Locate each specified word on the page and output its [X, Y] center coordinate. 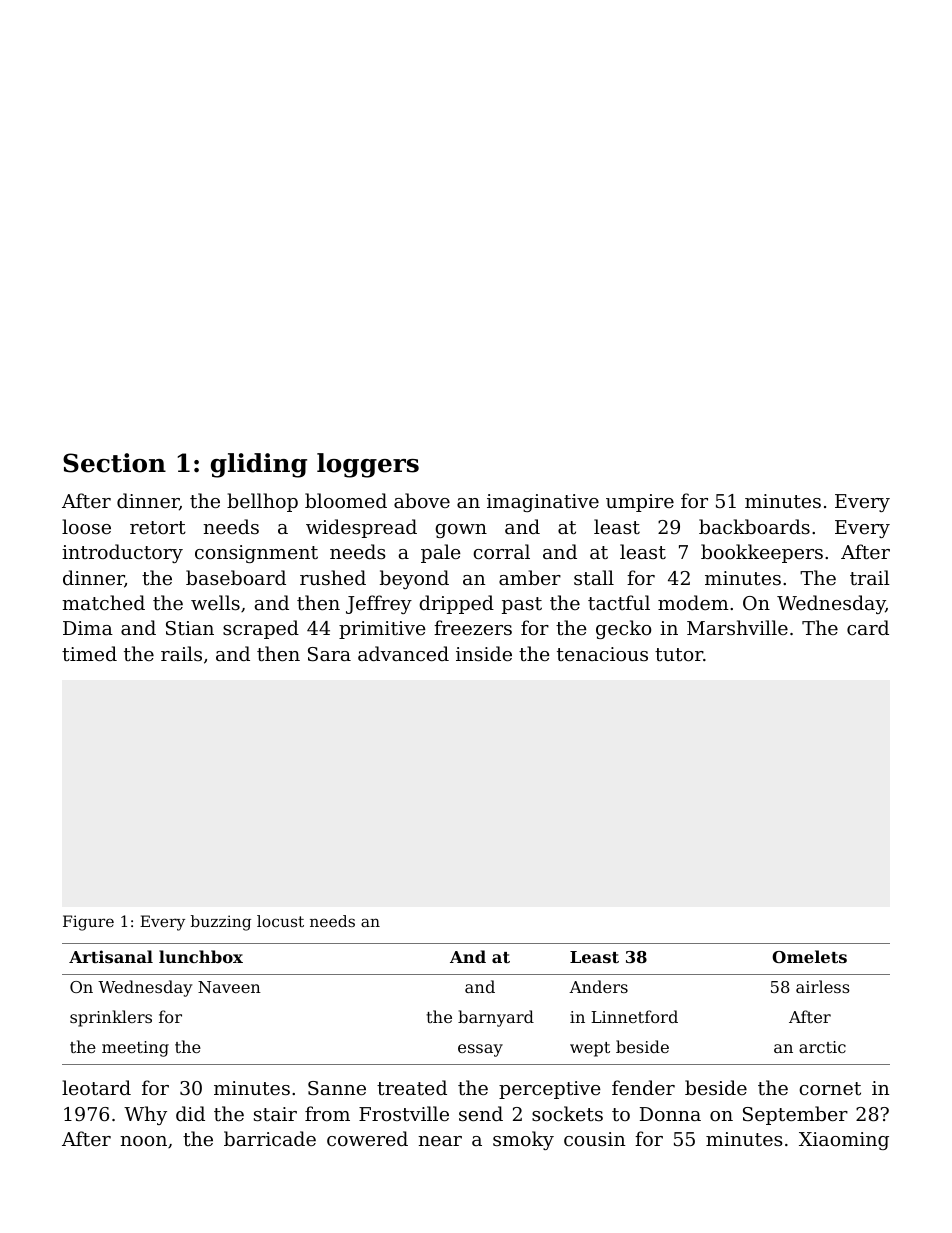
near [440, 1141]
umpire [640, 503]
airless [823, 986]
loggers [368, 465]
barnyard [496, 1018]
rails [181, 653]
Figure [88, 923]
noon [143, 1141]
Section [114, 463]
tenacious [602, 654]
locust [280, 921]
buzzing [221, 923]
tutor [679, 654]
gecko [623, 629]
